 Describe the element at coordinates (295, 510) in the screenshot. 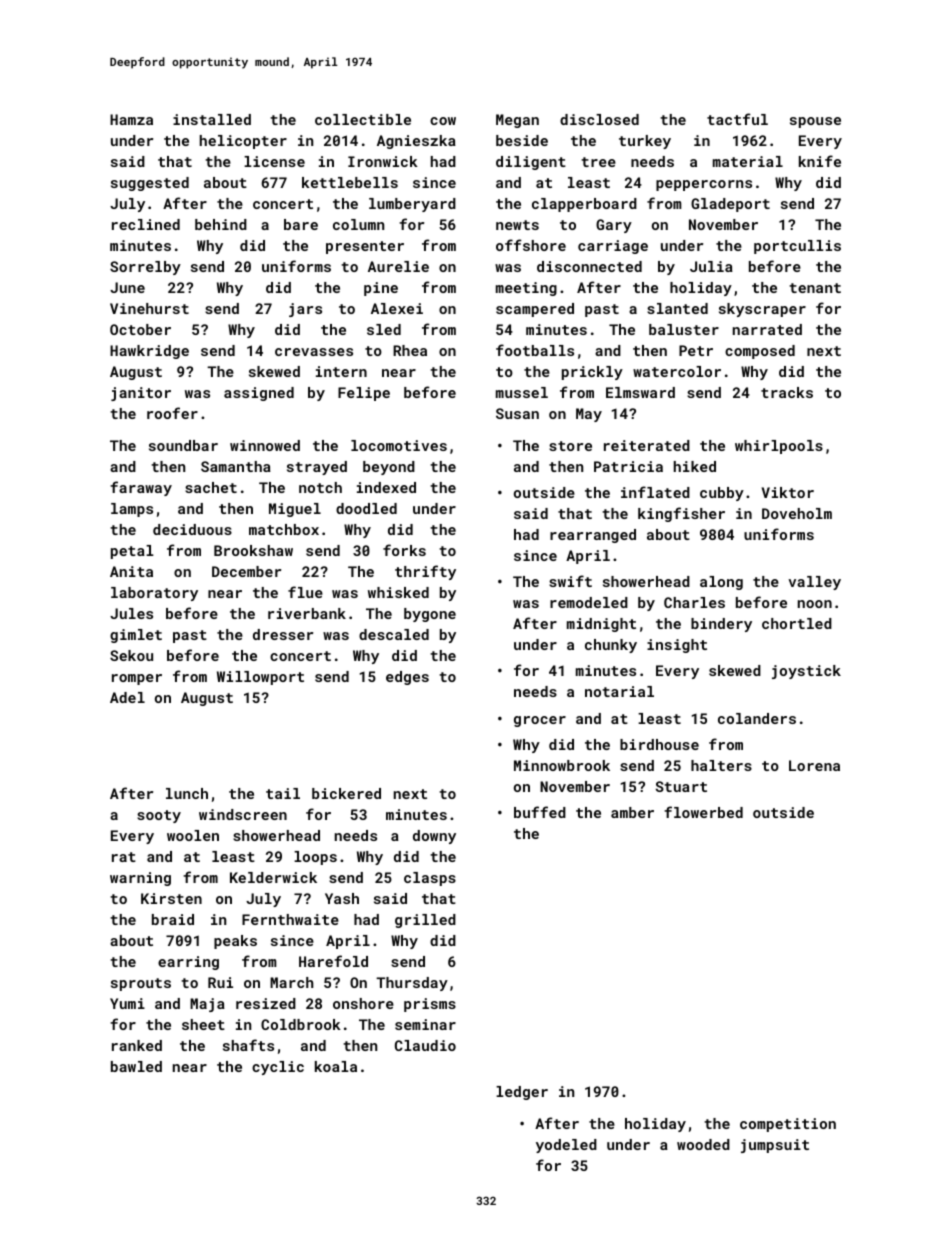

I see `Miguel` at that location.
